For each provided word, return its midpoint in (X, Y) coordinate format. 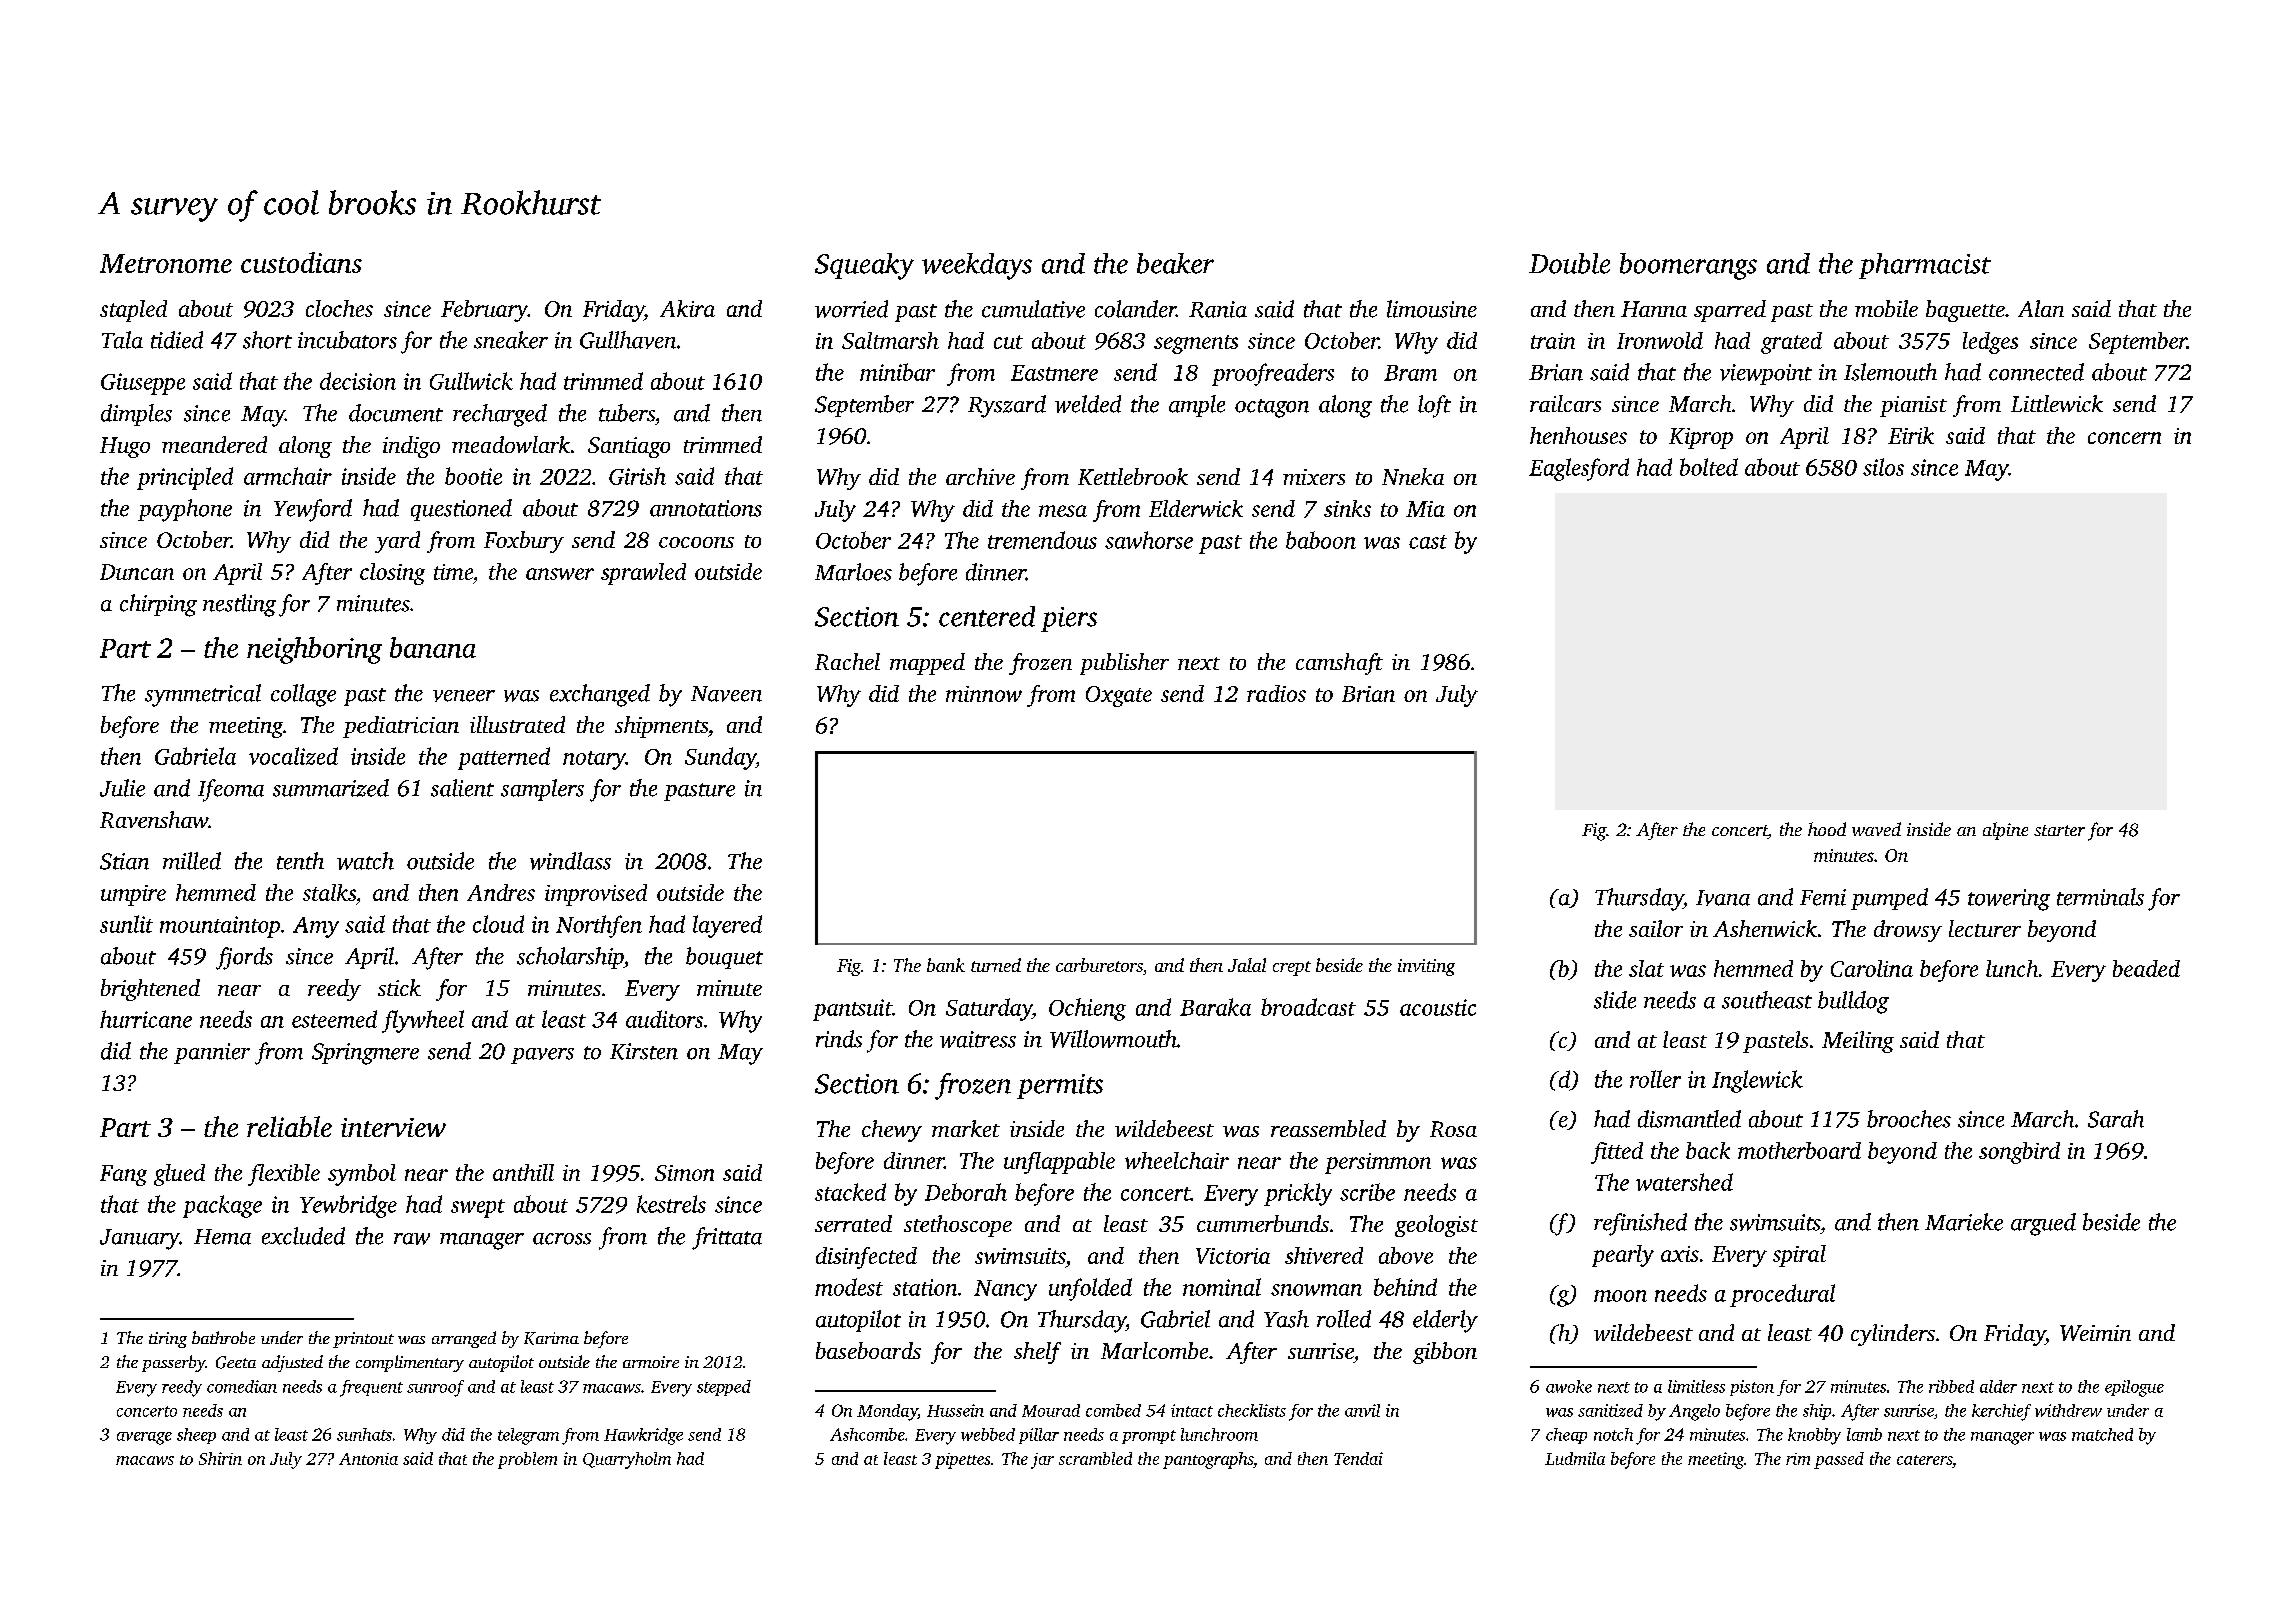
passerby (174, 1363)
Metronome (166, 263)
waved (1876, 829)
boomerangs (1688, 266)
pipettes (962, 1461)
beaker (1175, 263)
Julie (122, 788)
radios (1276, 693)
